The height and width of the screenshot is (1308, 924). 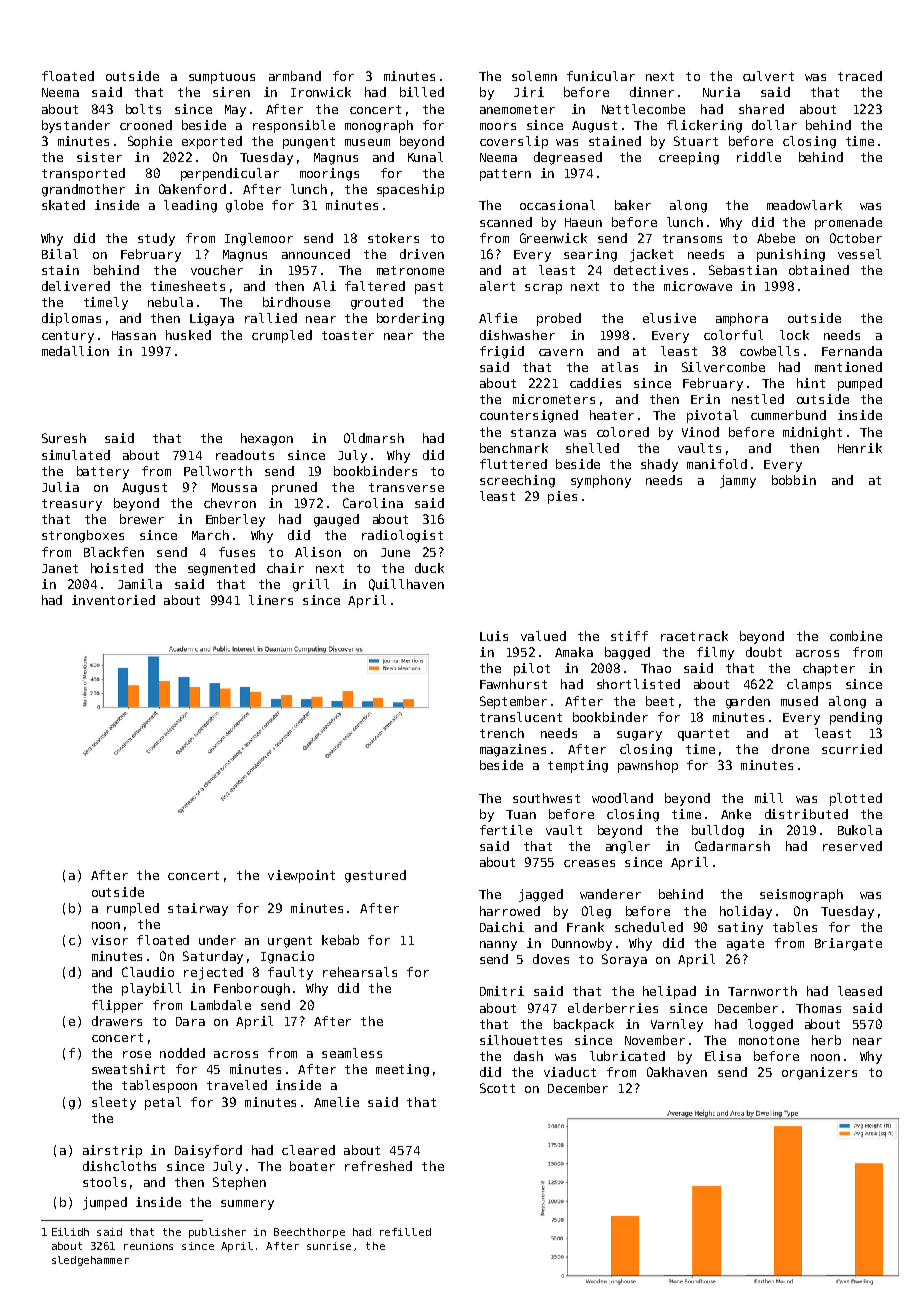 I want to click on refreshed, so click(x=378, y=1166).
